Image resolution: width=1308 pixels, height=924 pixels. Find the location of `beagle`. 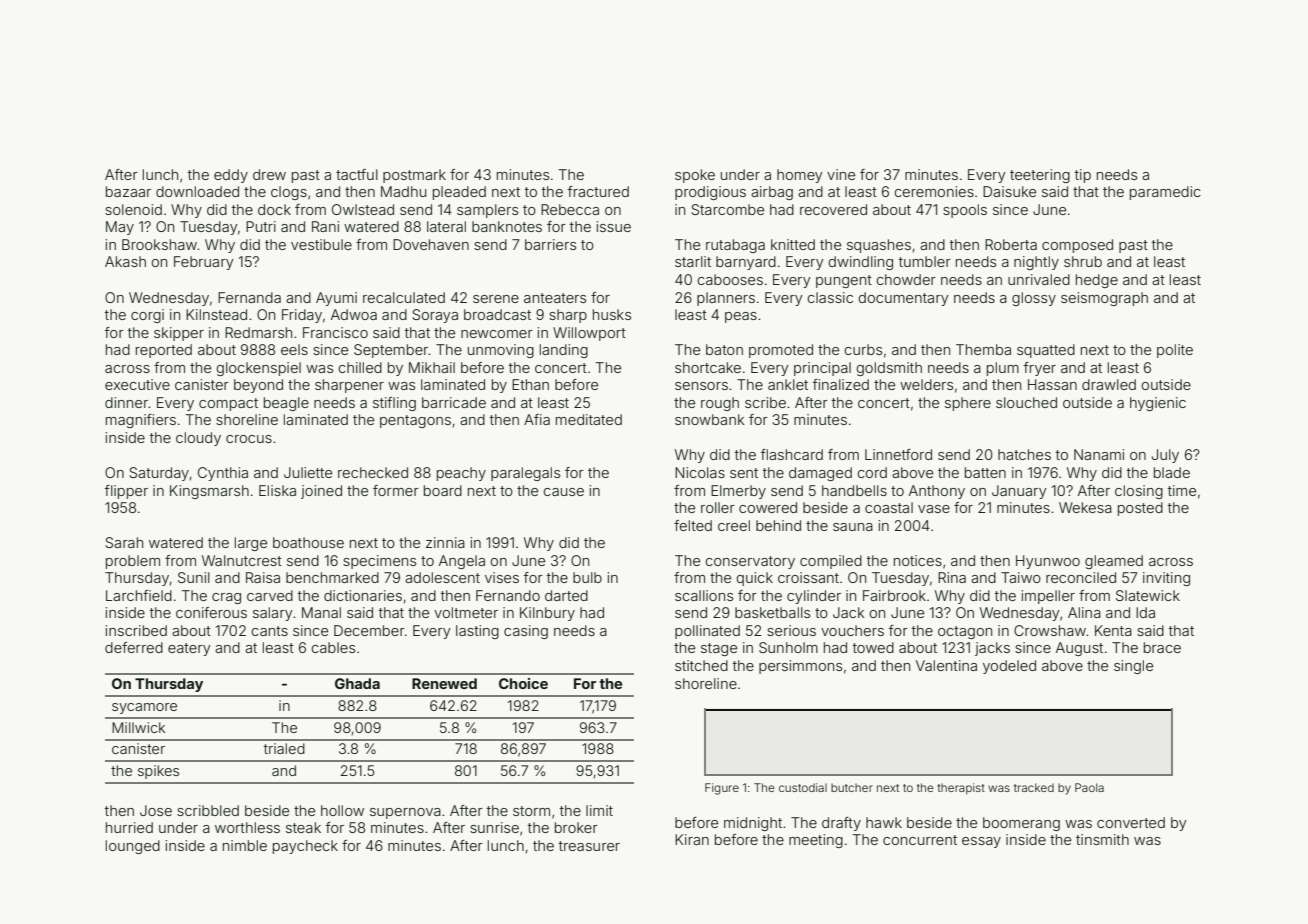

beagle is located at coordinates (286, 404).
